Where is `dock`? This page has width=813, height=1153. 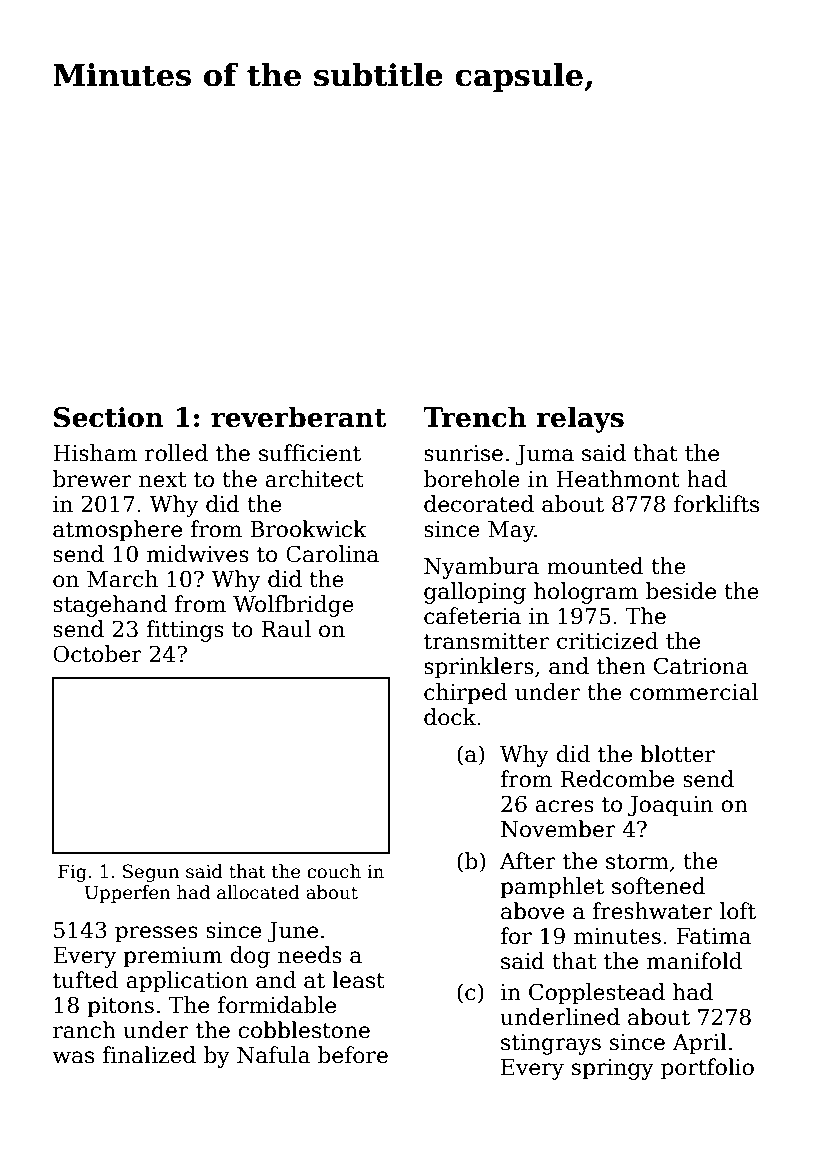 dock is located at coordinates (450, 717).
